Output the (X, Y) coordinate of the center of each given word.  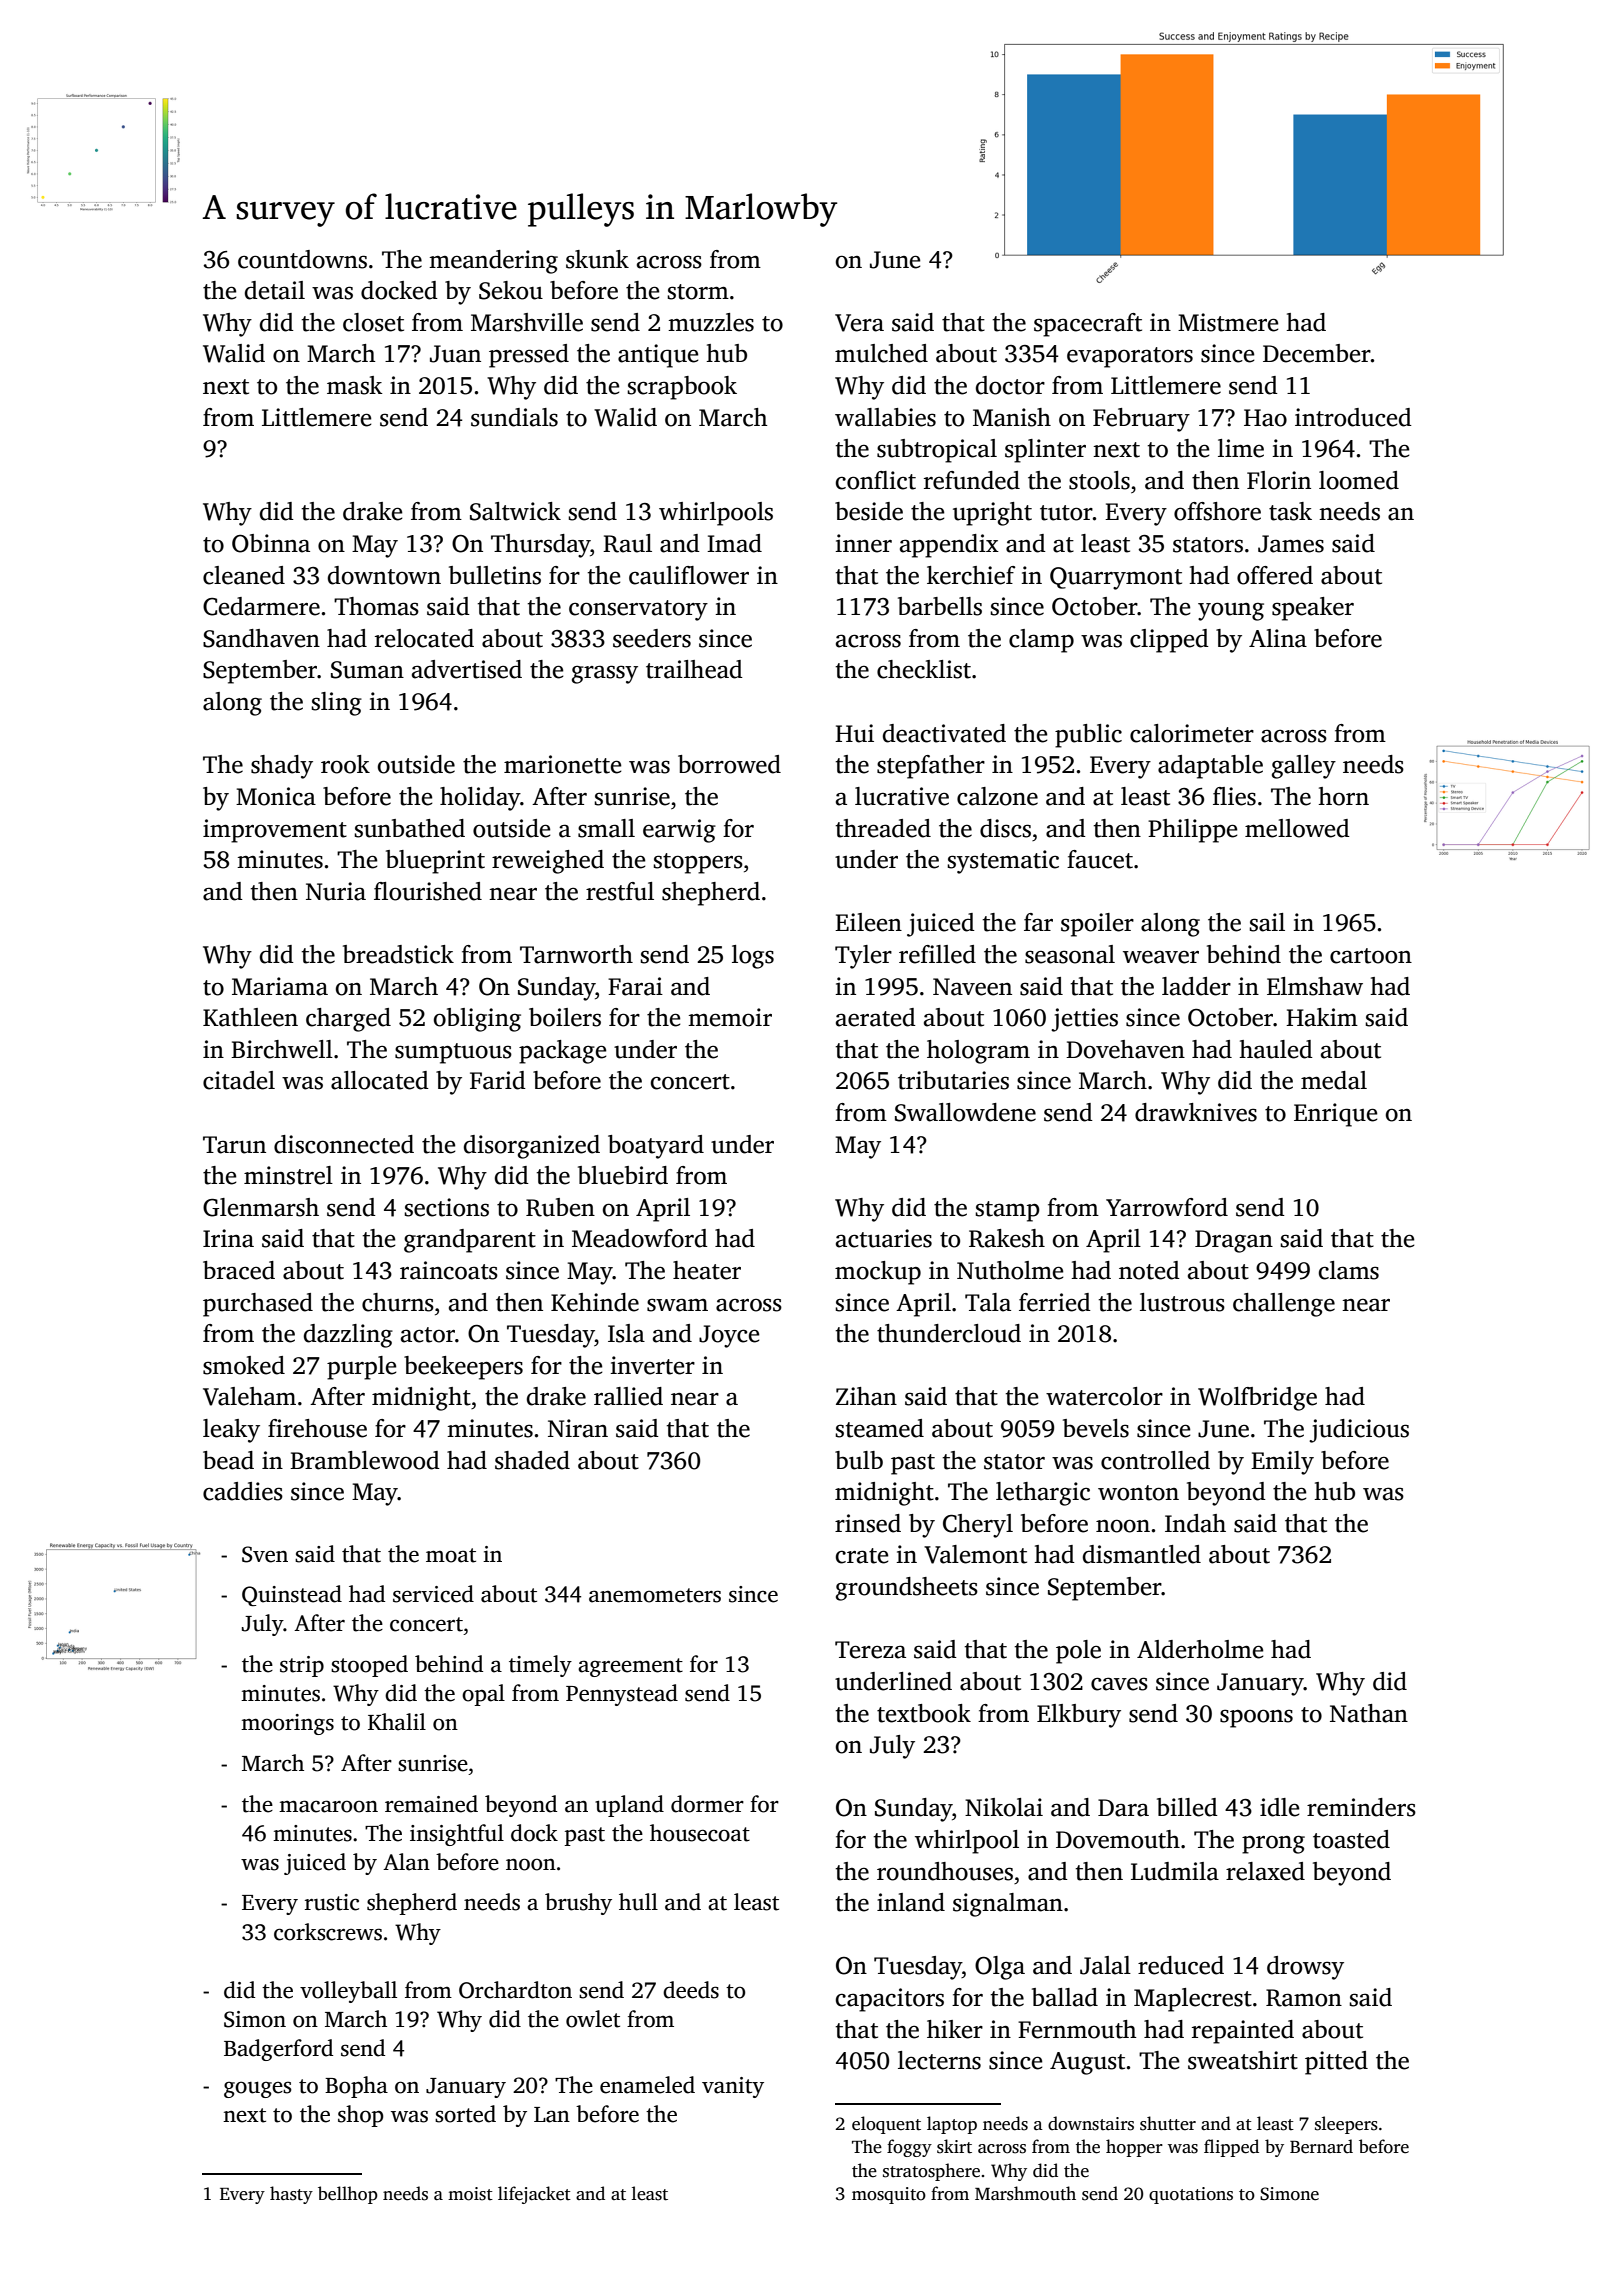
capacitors (890, 2000)
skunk (597, 259)
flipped (1231, 2148)
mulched (881, 353)
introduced (1353, 417)
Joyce (729, 1336)
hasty (291, 2195)
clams (1349, 1270)
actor (428, 1335)
